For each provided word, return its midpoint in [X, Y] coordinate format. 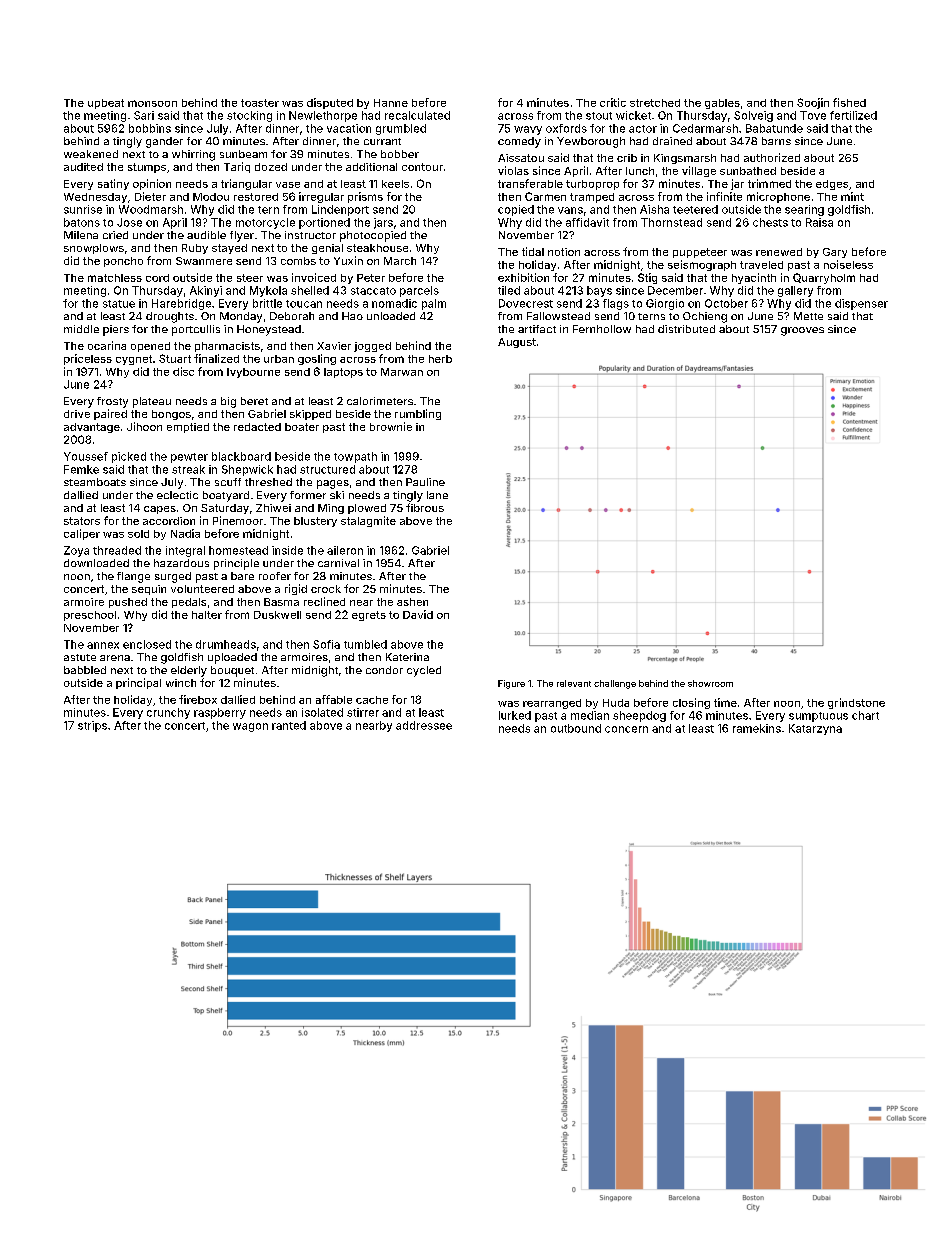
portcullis [196, 330]
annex [103, 645]
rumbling [418, 414]
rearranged [552, 704]
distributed [686, 329]
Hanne [391, 103]
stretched [655, 103]
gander [164, 142]
